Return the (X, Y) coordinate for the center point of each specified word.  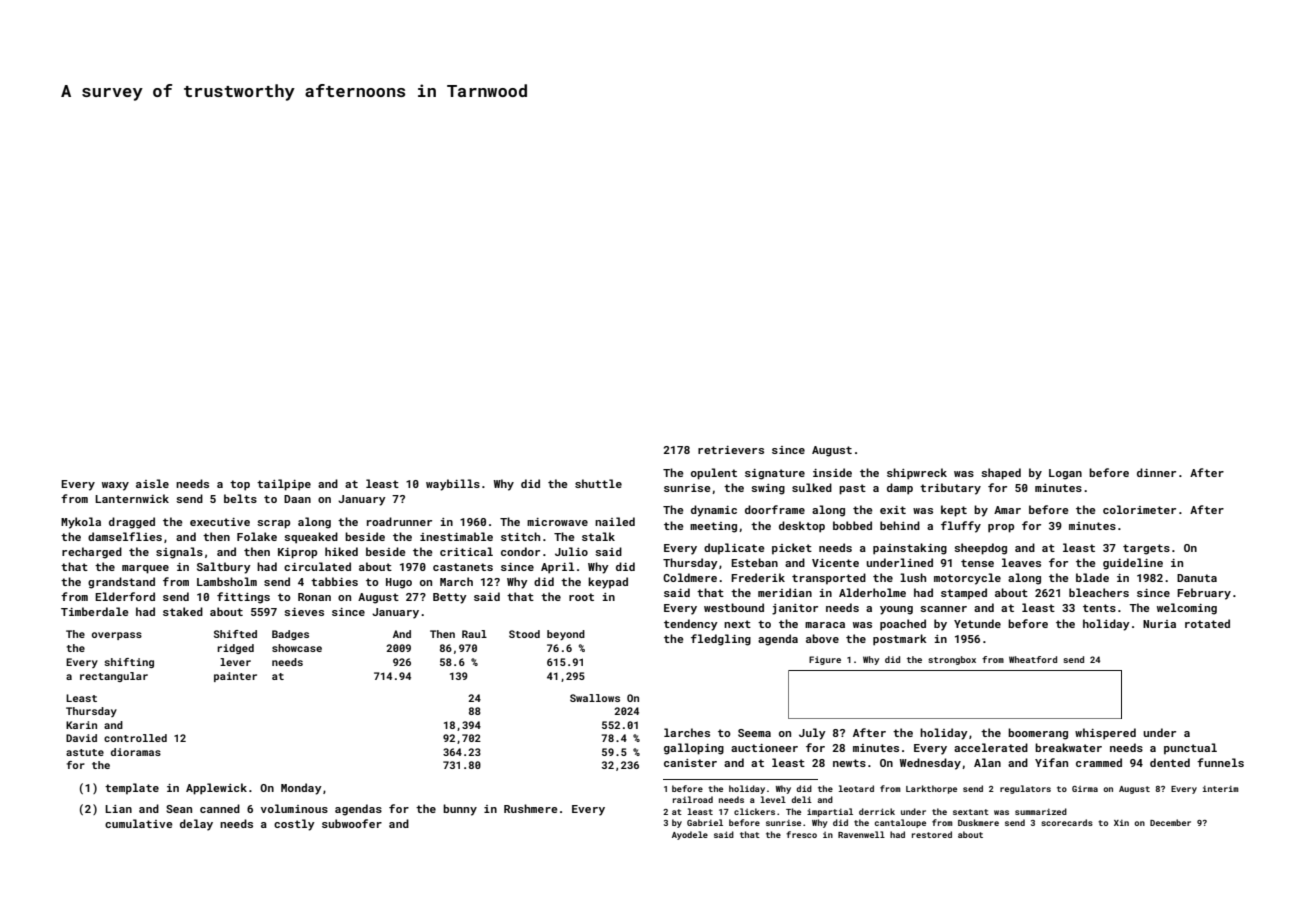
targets (1146, 549)
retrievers (731, 450)
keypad (608, 583)
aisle (152, 483)
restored (932, 834)
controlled (135, 738)
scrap (273, 524)
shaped (1001, 474)
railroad (693, 799)
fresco (801, 834)
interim (1221, 789)
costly (294, 825)
